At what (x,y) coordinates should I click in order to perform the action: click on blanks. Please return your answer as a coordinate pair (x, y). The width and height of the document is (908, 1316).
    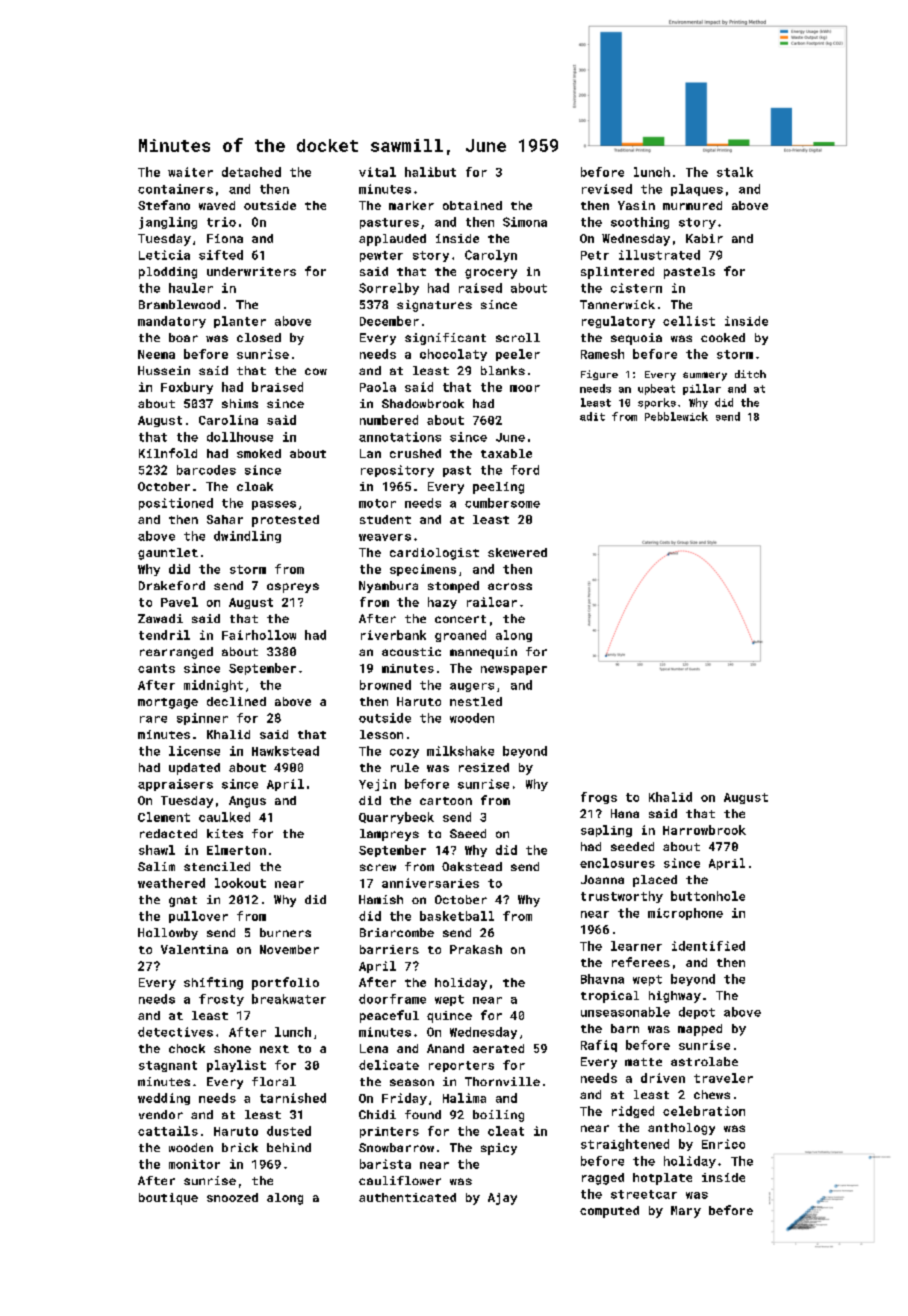
    Looking at the image, I should click on (503, 370).
